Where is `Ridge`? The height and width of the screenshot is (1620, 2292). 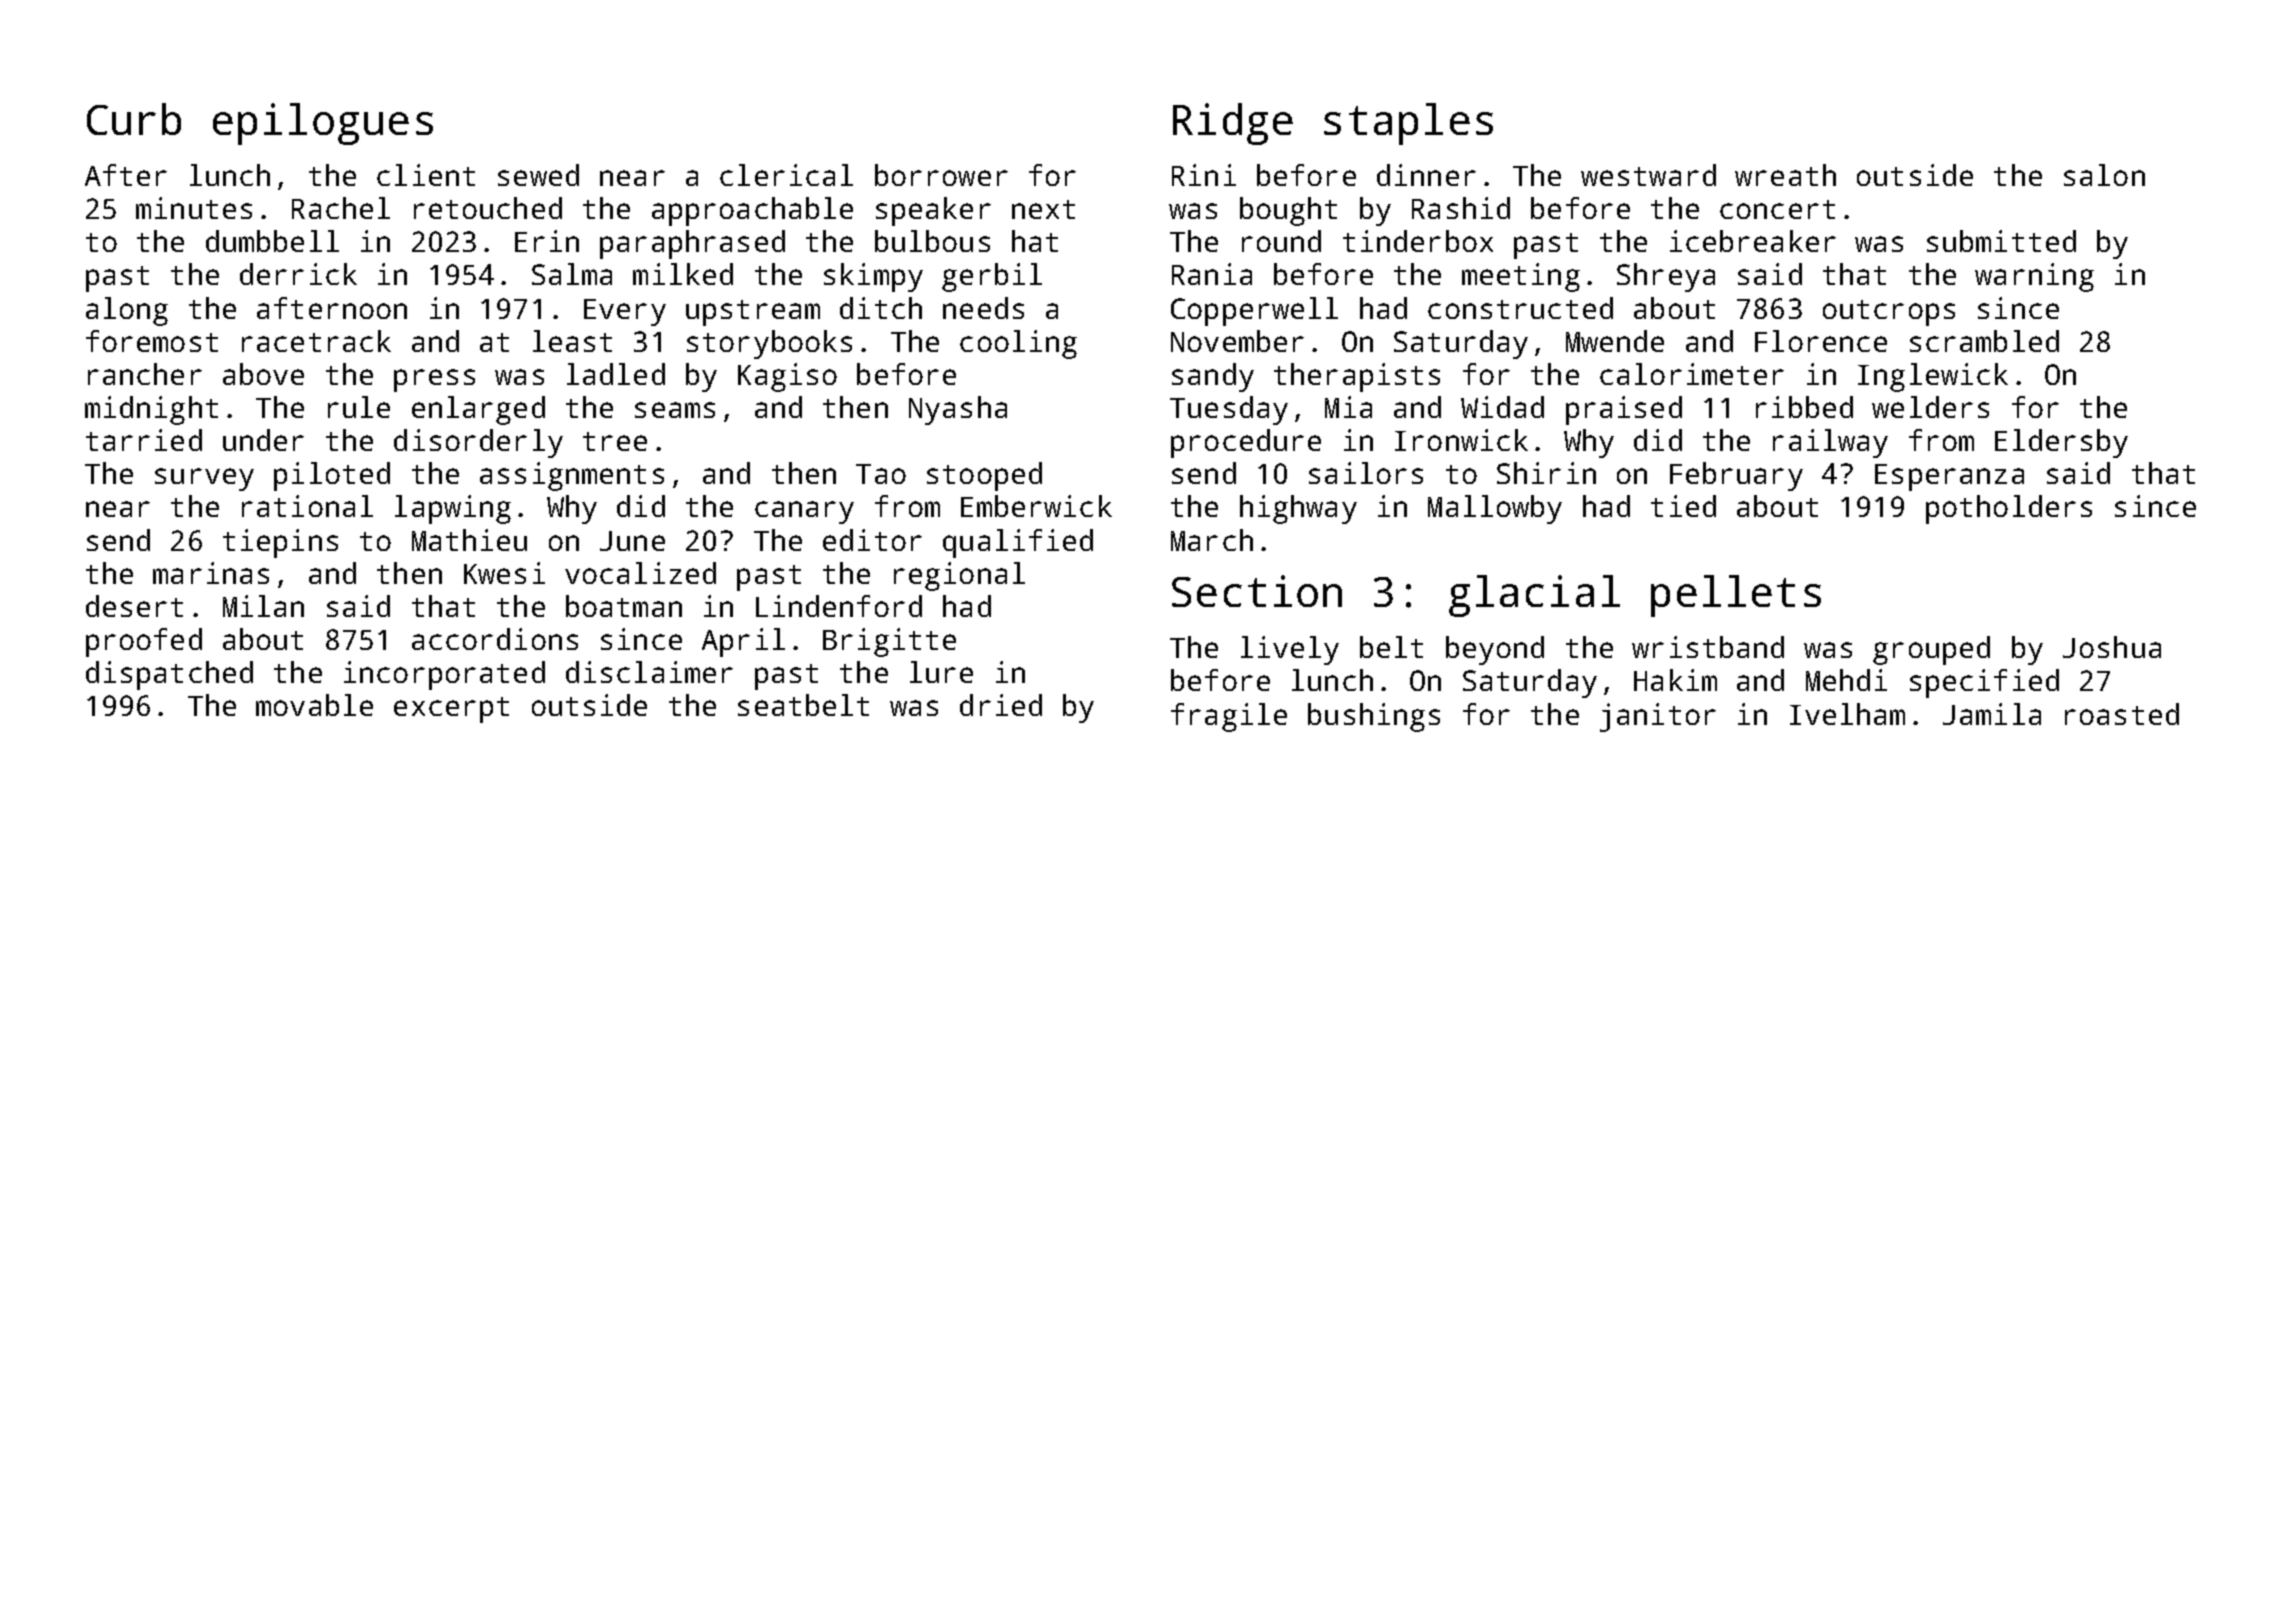
Ridge is located at coordinates (1233, 124).
